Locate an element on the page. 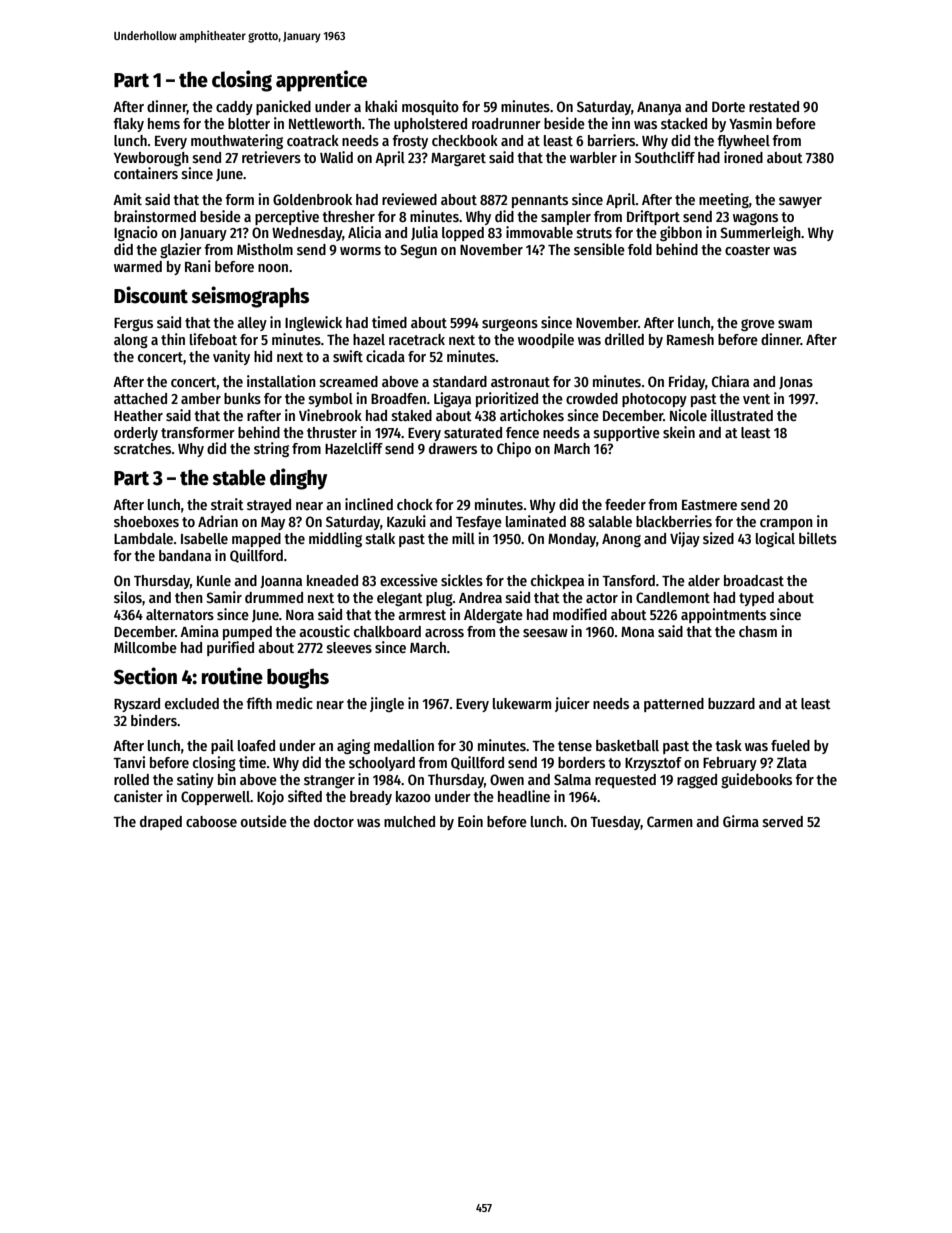 This page has width=952, height=1233. outside is located at coordinates (264, 821).
